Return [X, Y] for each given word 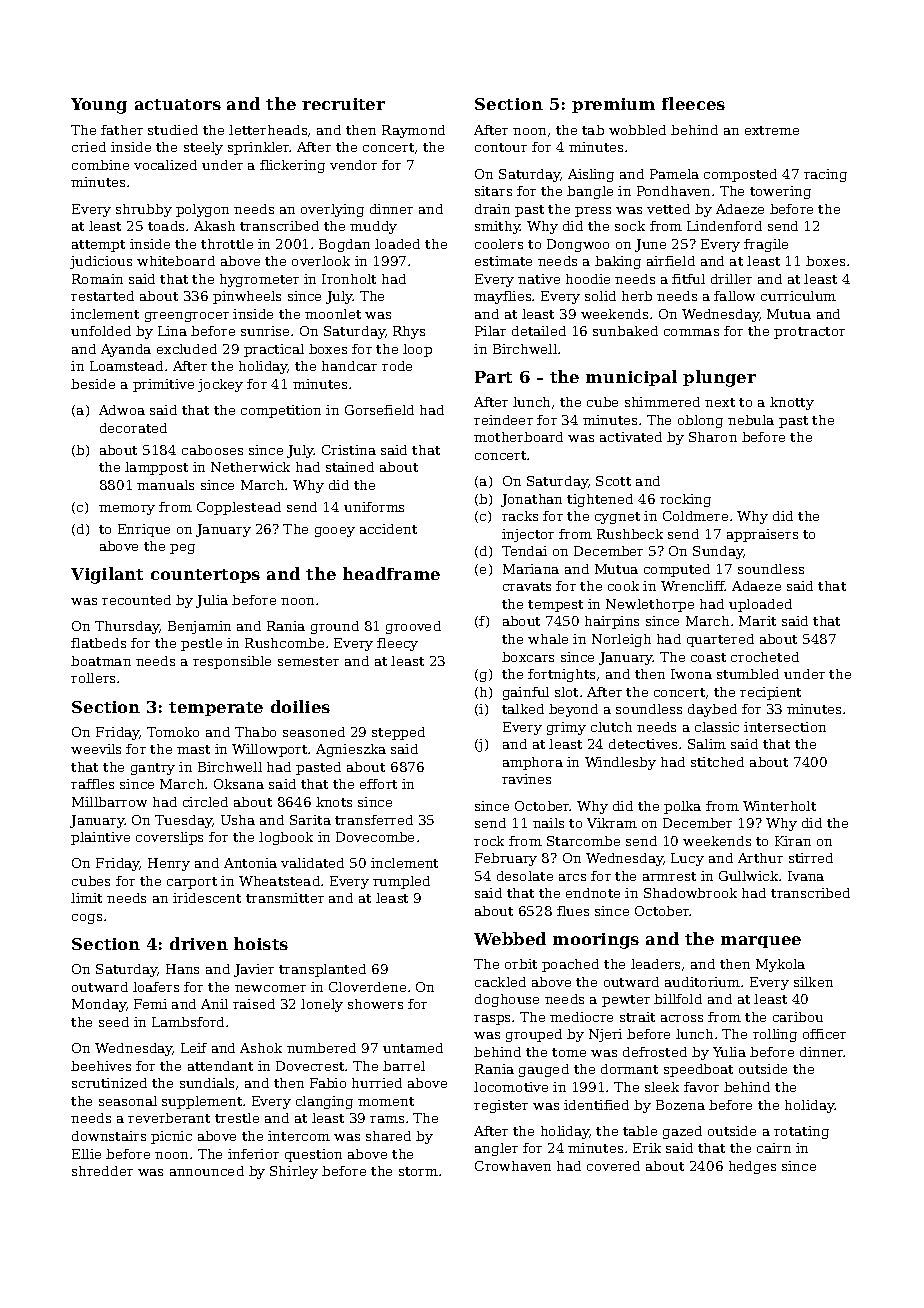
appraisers [762, 535]
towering [780, 192]
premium [613, 105]
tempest [555, 606]
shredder [102, 1171]
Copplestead [239, 508]
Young [99, 106]
